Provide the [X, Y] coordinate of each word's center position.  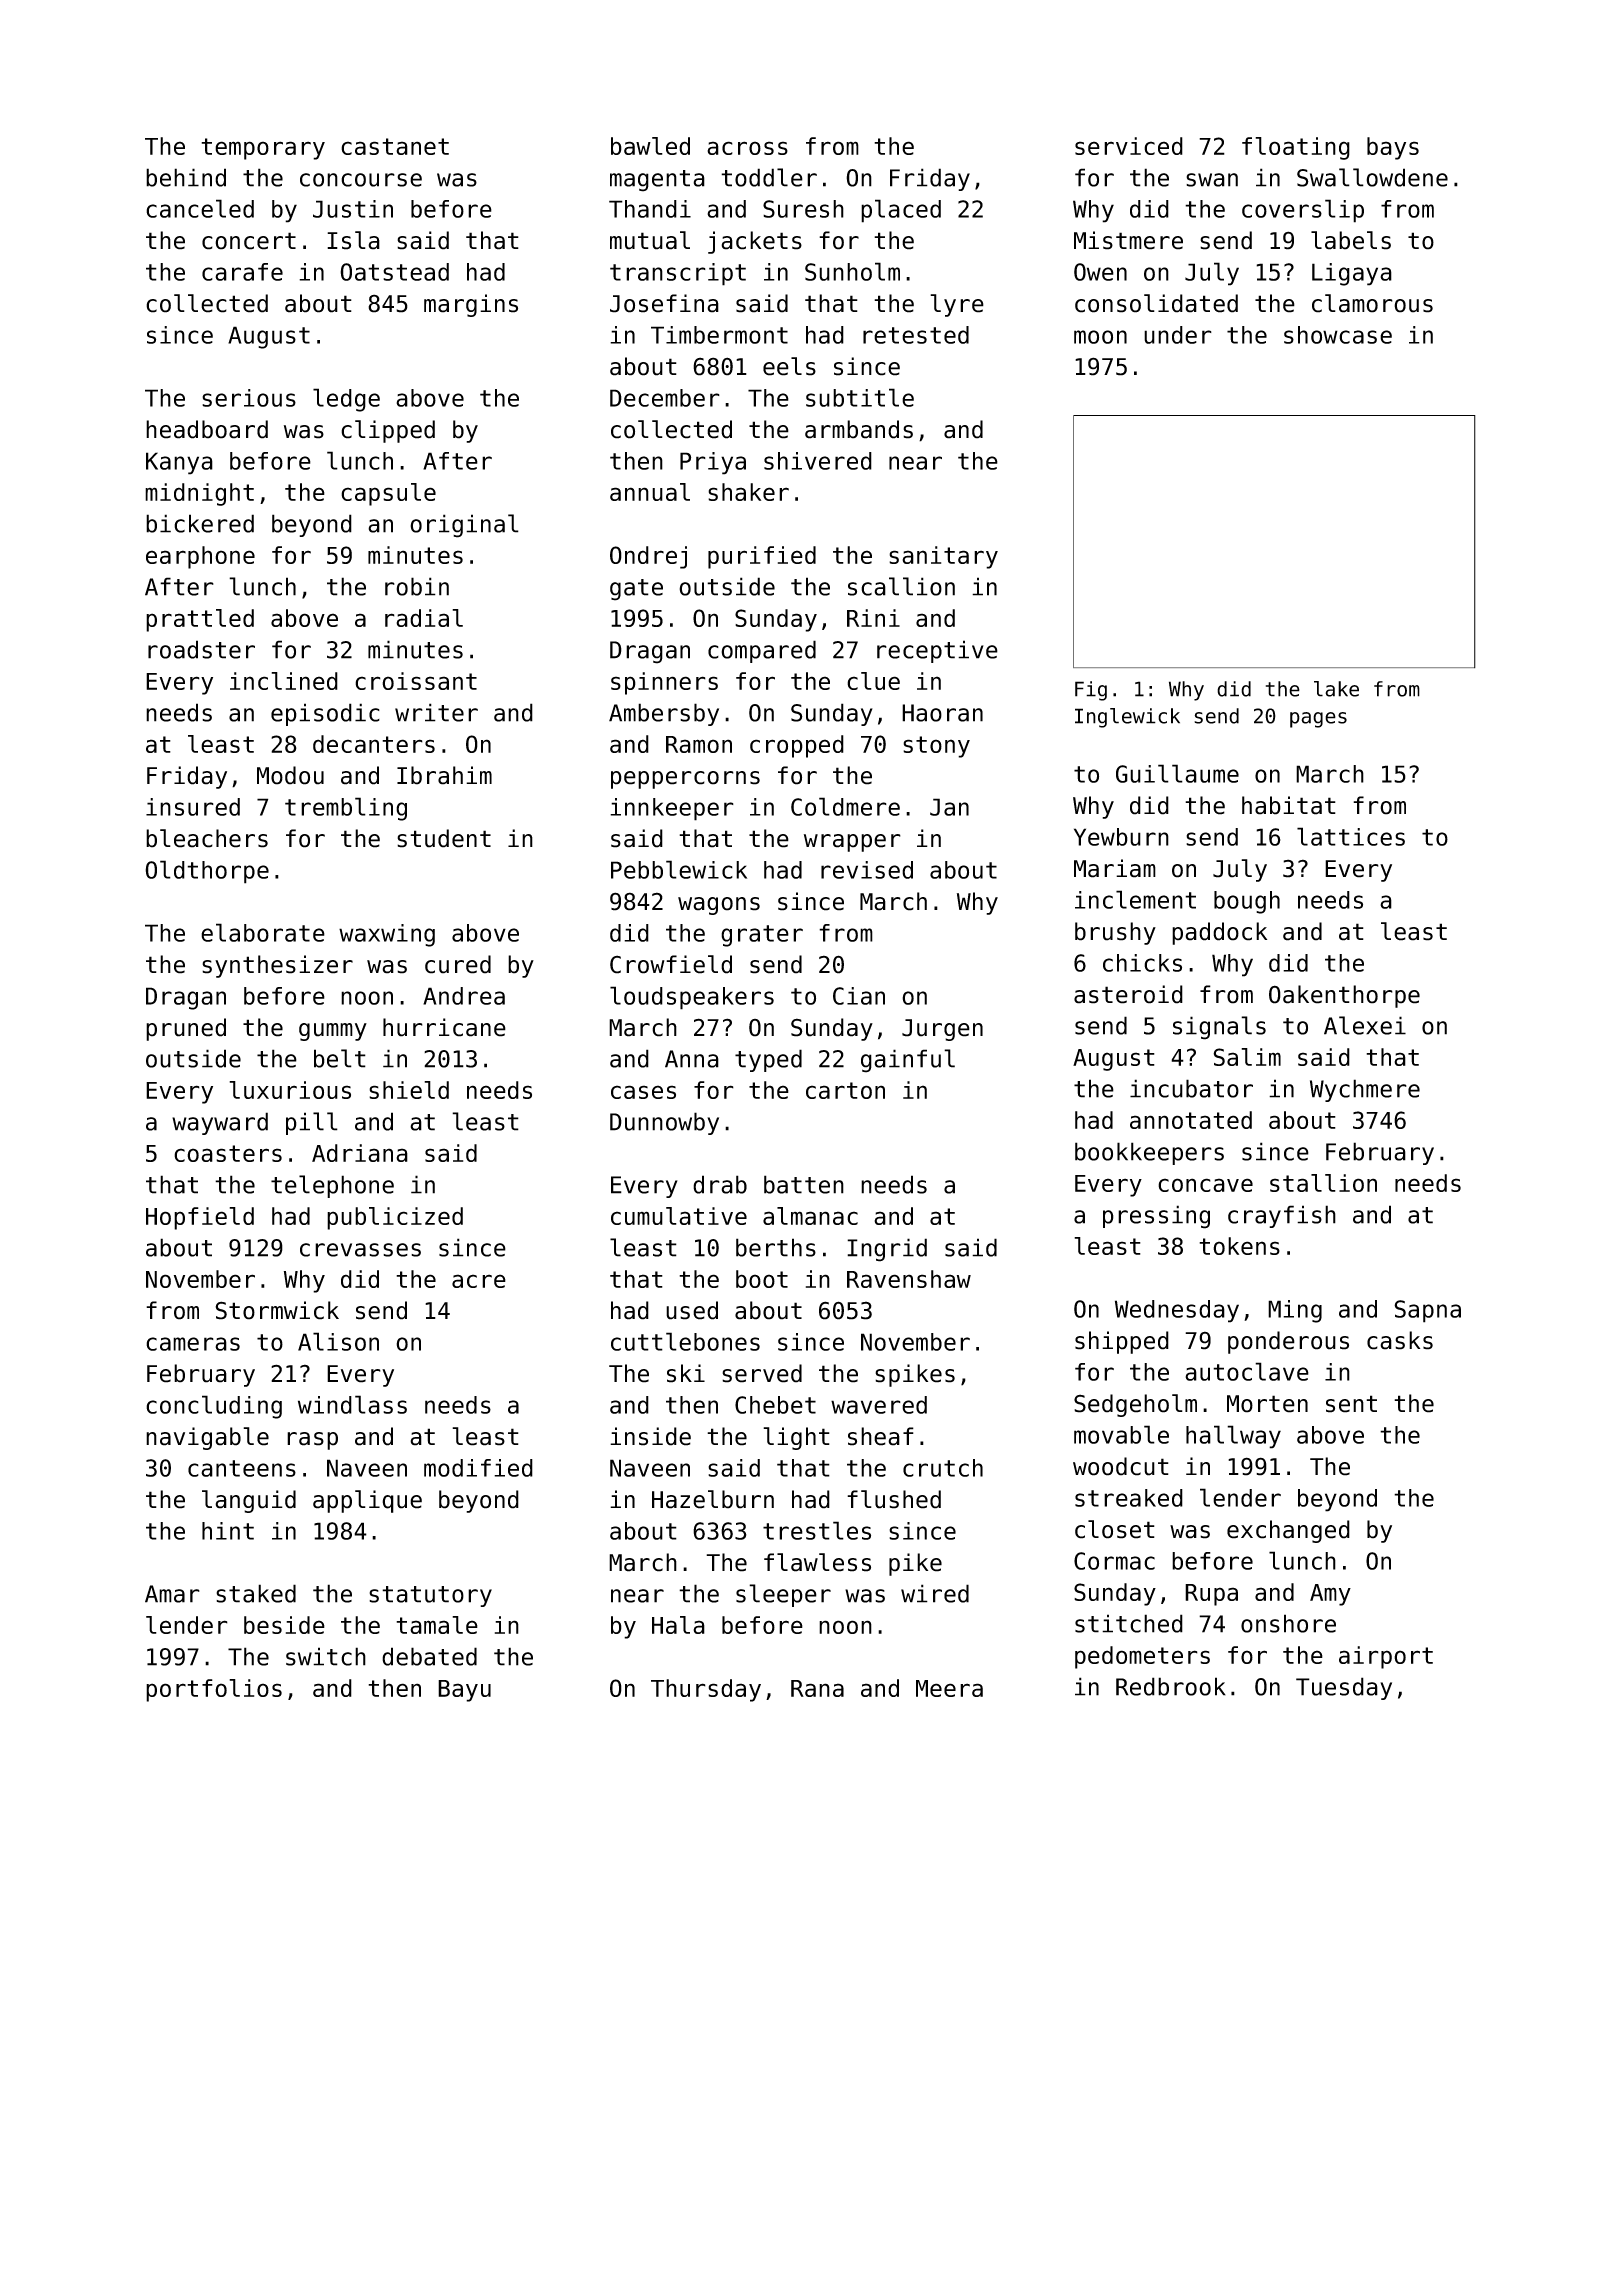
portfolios [214, 1690]
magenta [657, 181]
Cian [859, 996]
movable [1121, 1434]
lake [1336, 689]
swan [1212, 180]
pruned [186, 1029]
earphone [200, 557]
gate [636, 590]
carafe [242, 272]
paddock [1219, 933]
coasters [228, 1153]
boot [762, 1279]
